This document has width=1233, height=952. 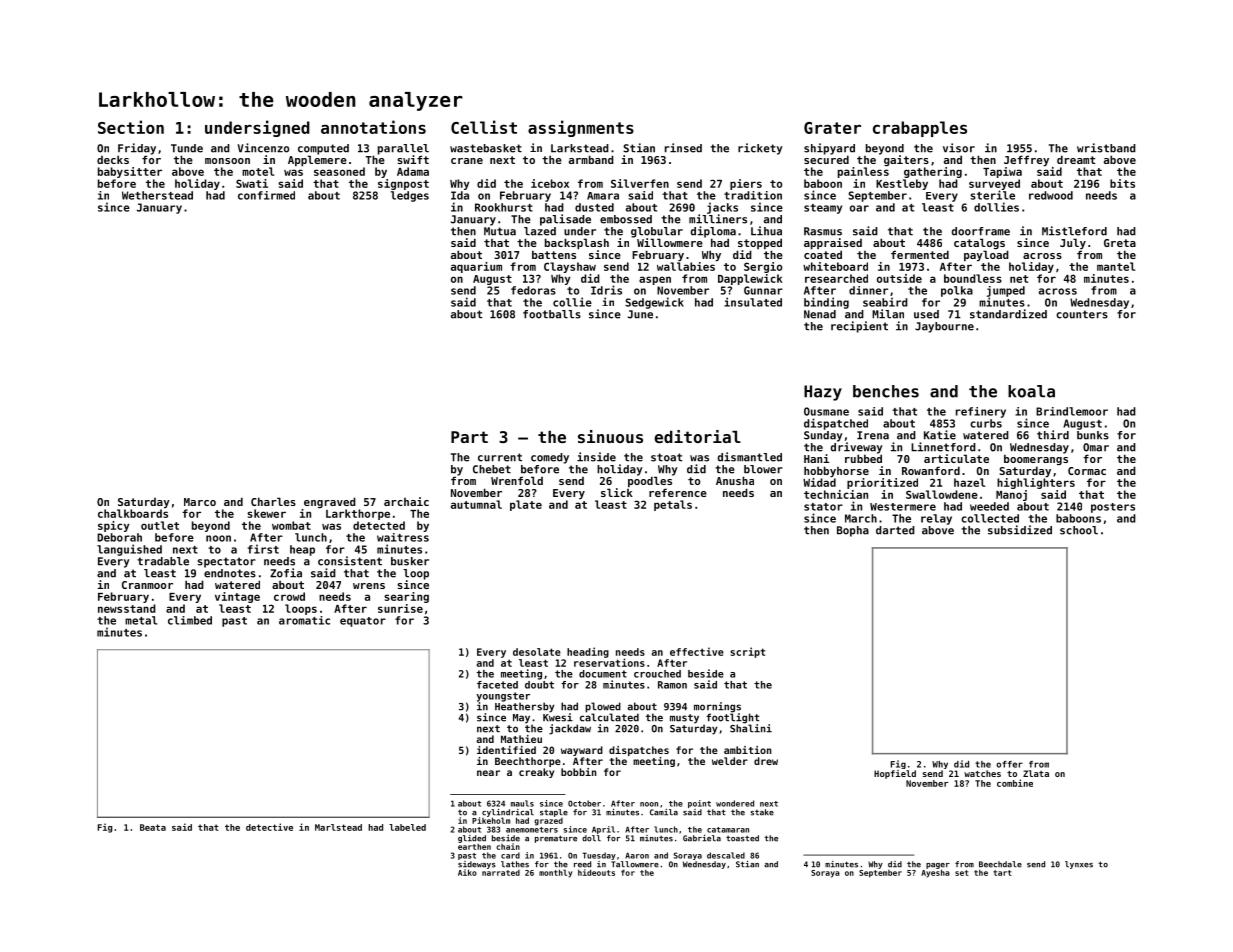 I want to click on July, so click(x=1073, y=243).
